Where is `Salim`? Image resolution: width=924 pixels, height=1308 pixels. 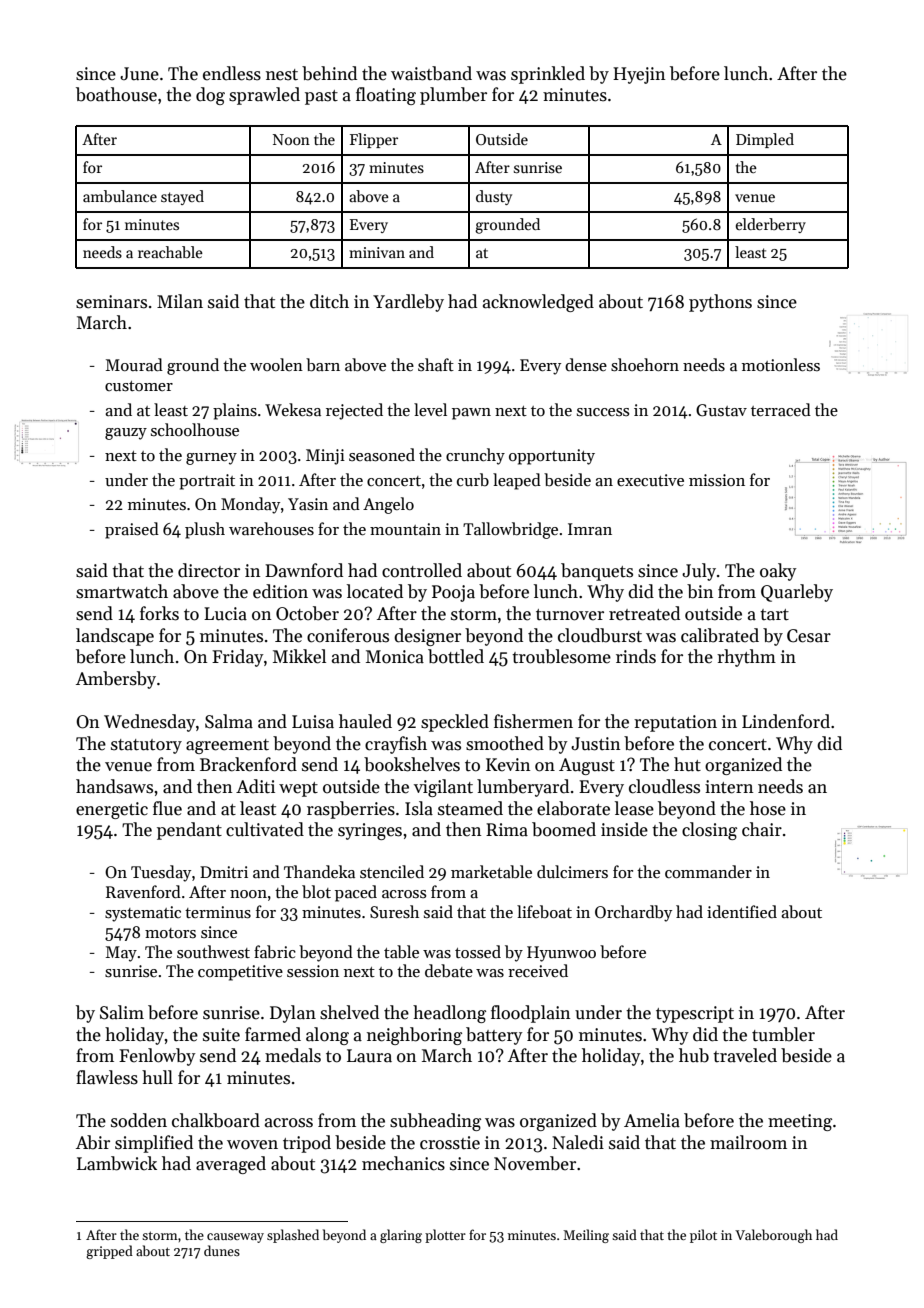 Salim is located at coordinates (122, 1012).
